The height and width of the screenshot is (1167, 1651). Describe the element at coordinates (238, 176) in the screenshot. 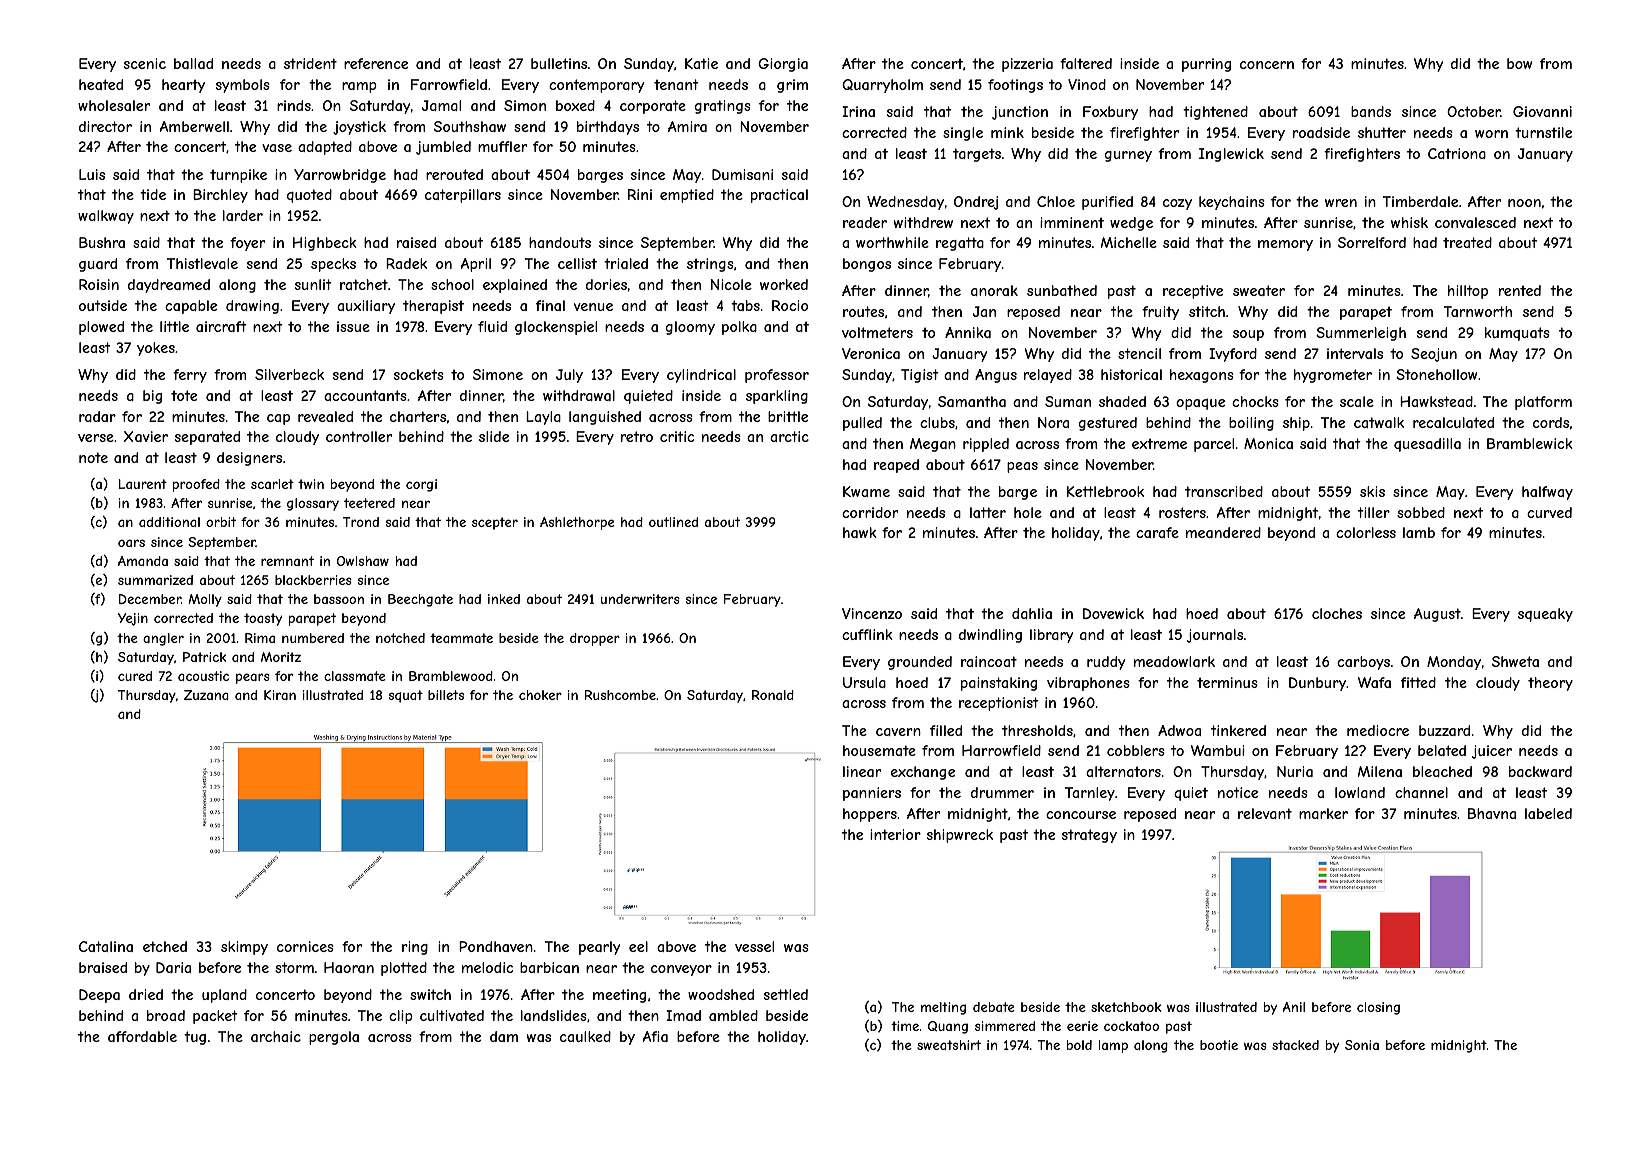

I see `turnpike` at that location.
